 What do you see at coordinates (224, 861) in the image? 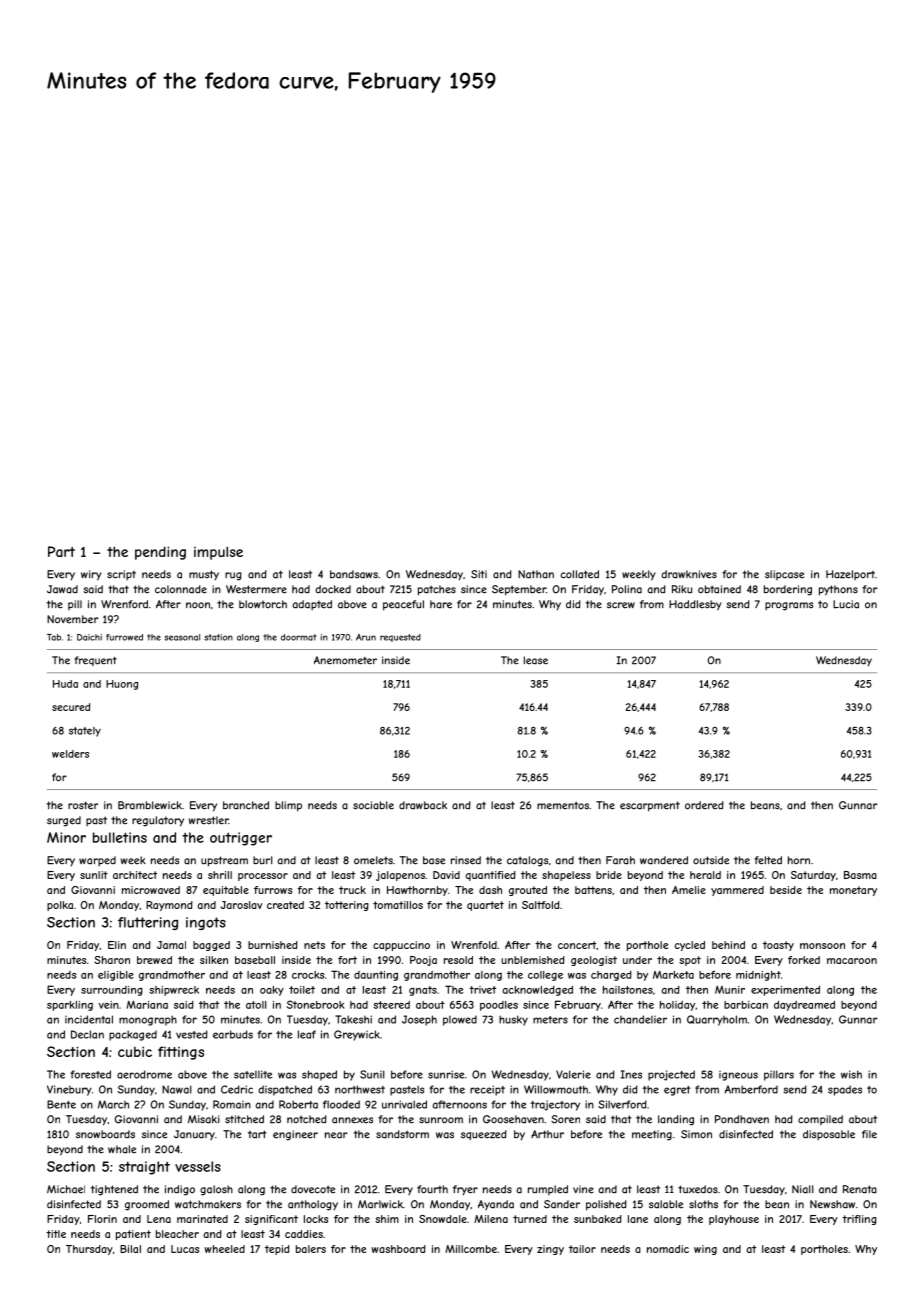
I see `upstream` at bounding box center [224, 861].
